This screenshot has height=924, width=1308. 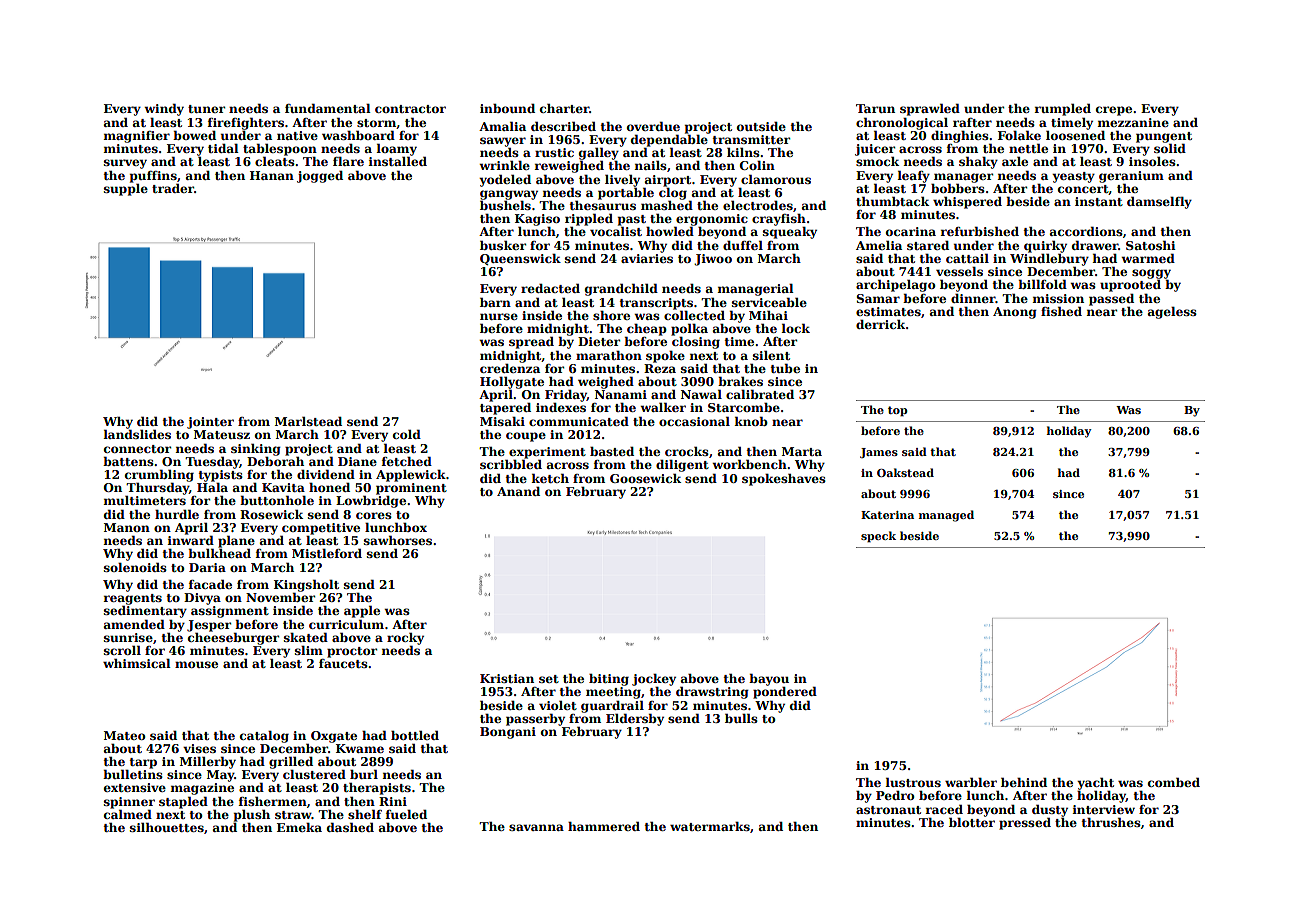 What do you see at coordinates (879, 245) in the screenshot?
I see `Amelia` at bounding box center [879, 245].
